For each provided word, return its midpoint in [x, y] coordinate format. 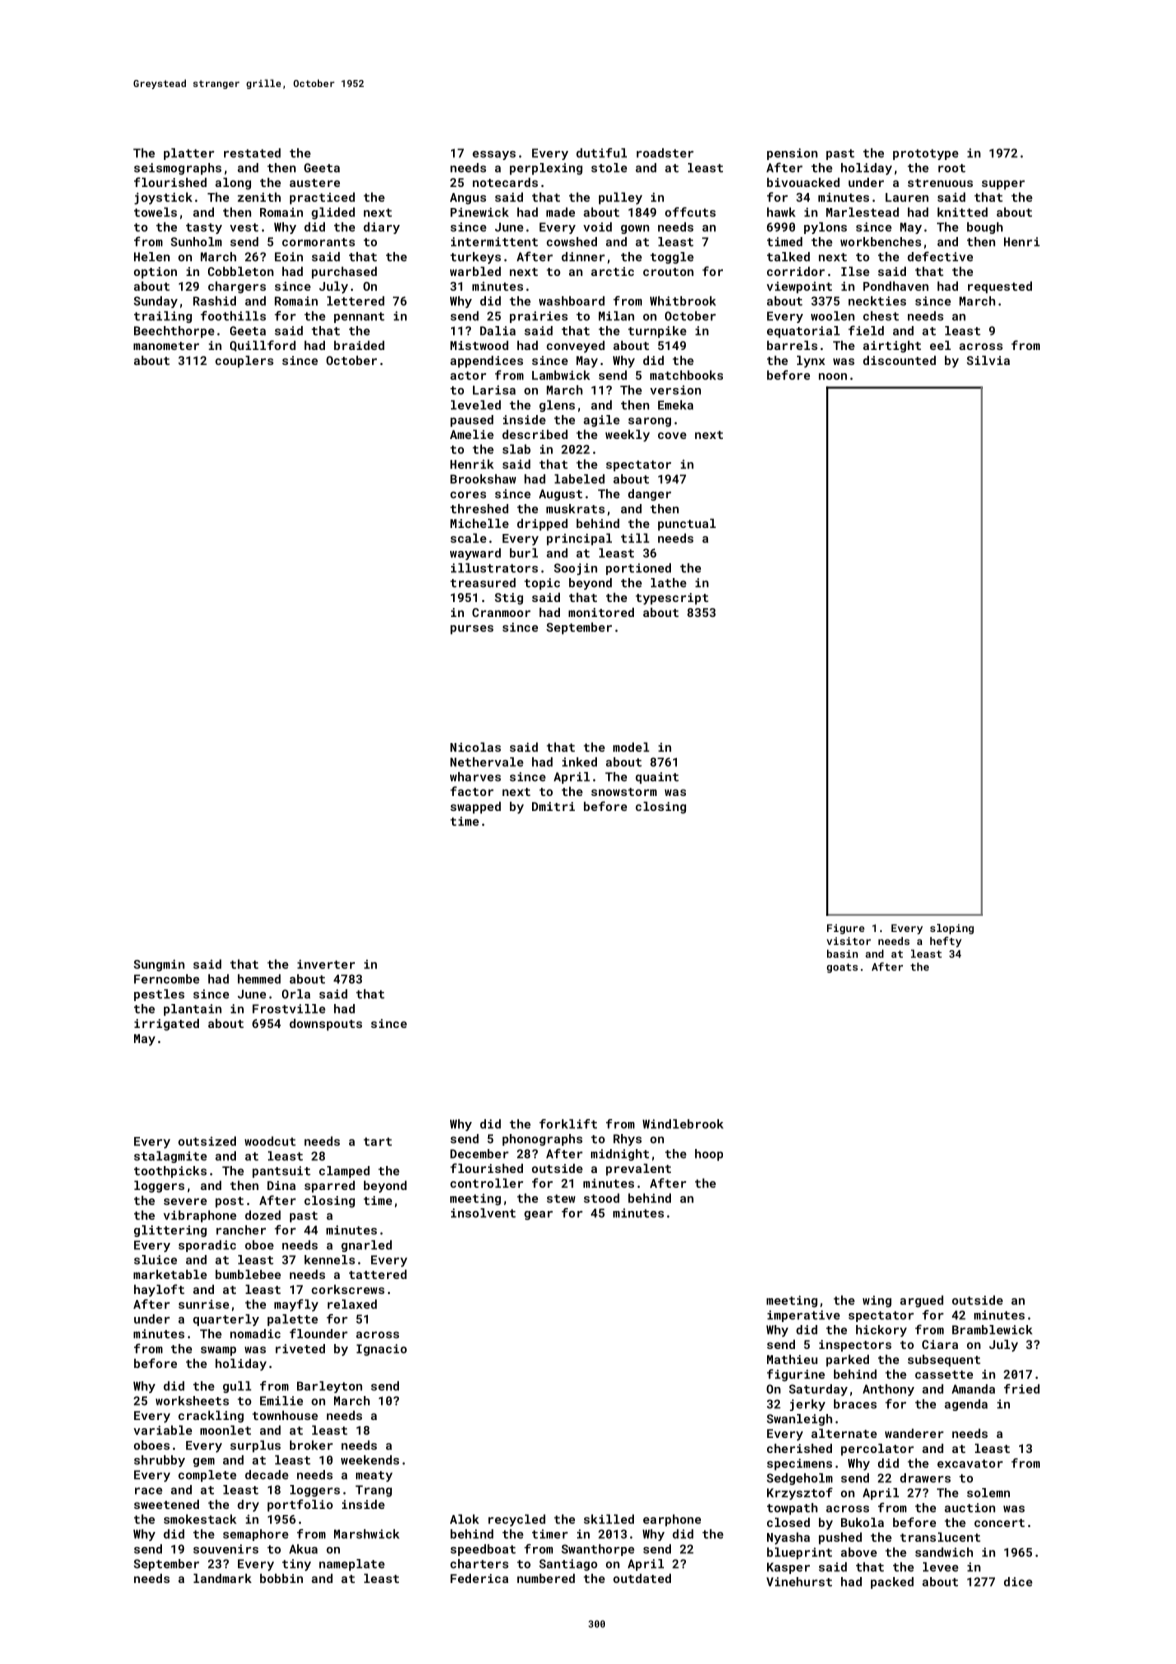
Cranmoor [501, 612]
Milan [616, 316]
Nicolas [475, 747]
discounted [899, 360]
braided [359, 345]
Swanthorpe [597, 1550]
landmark [222, 1578]
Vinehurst [799, 1582]
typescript [672, 599]
